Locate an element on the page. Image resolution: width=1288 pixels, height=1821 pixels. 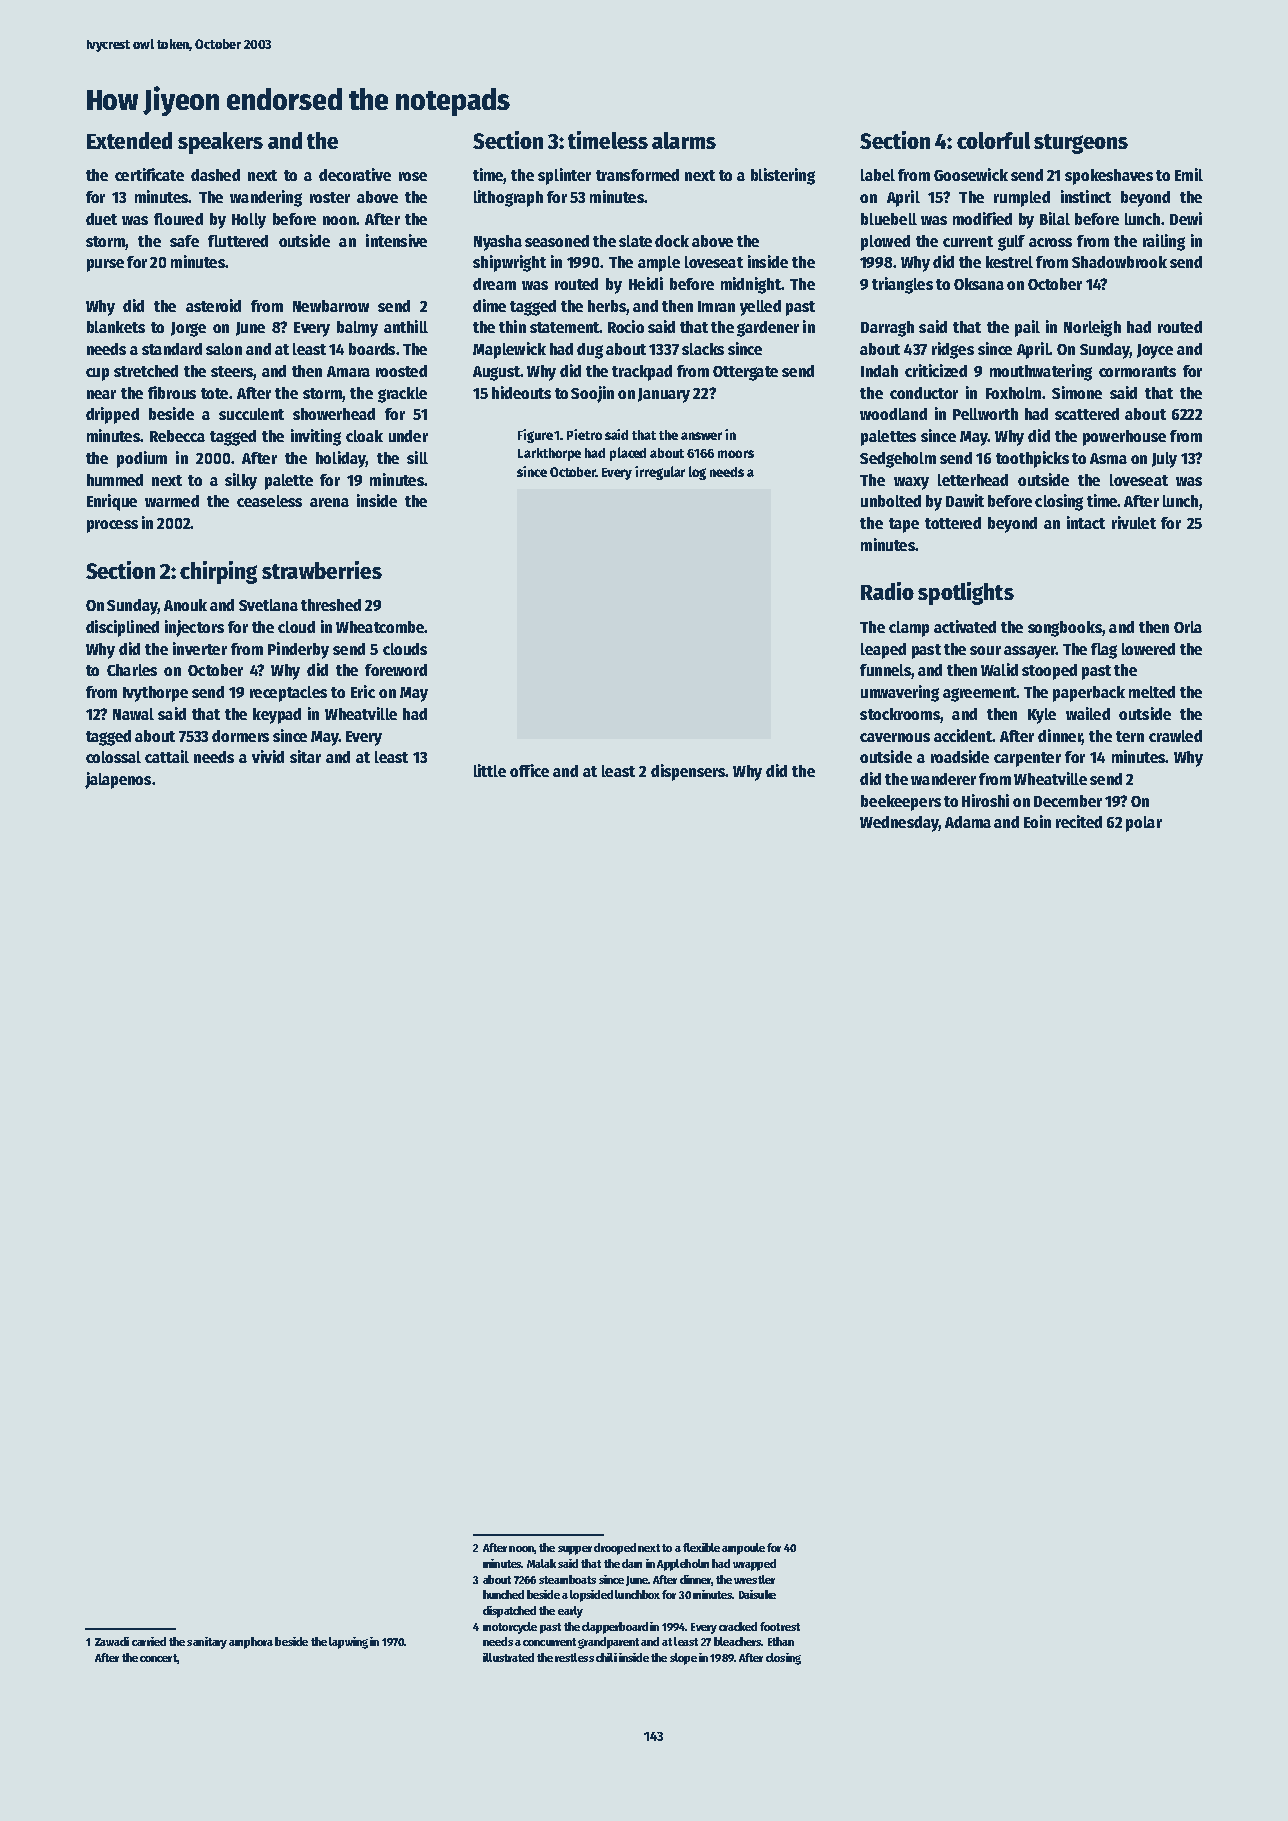
office is located at coordinates (529, 770).
